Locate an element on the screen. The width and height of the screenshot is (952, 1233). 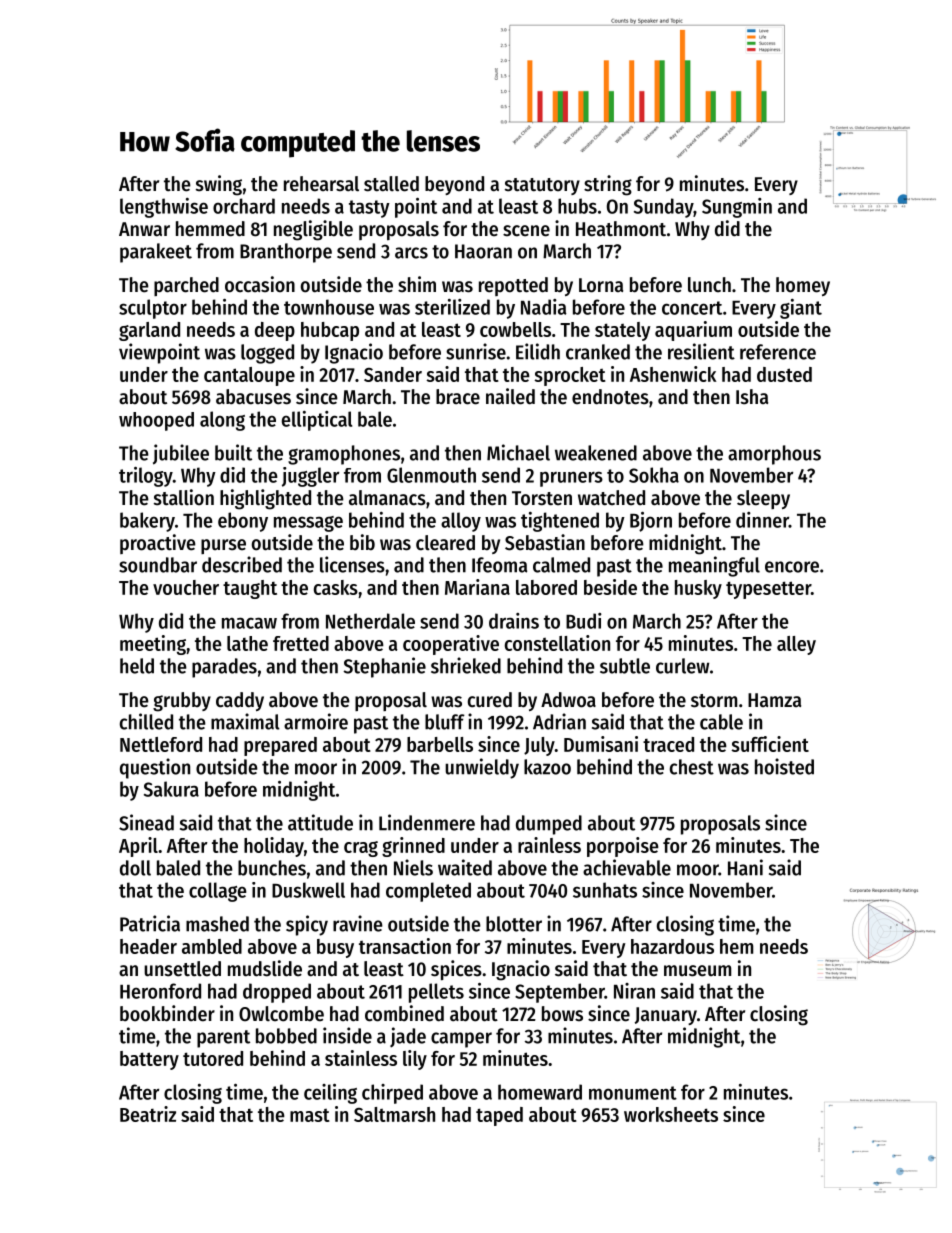
amorphous is located at coordinates (774, 455).
